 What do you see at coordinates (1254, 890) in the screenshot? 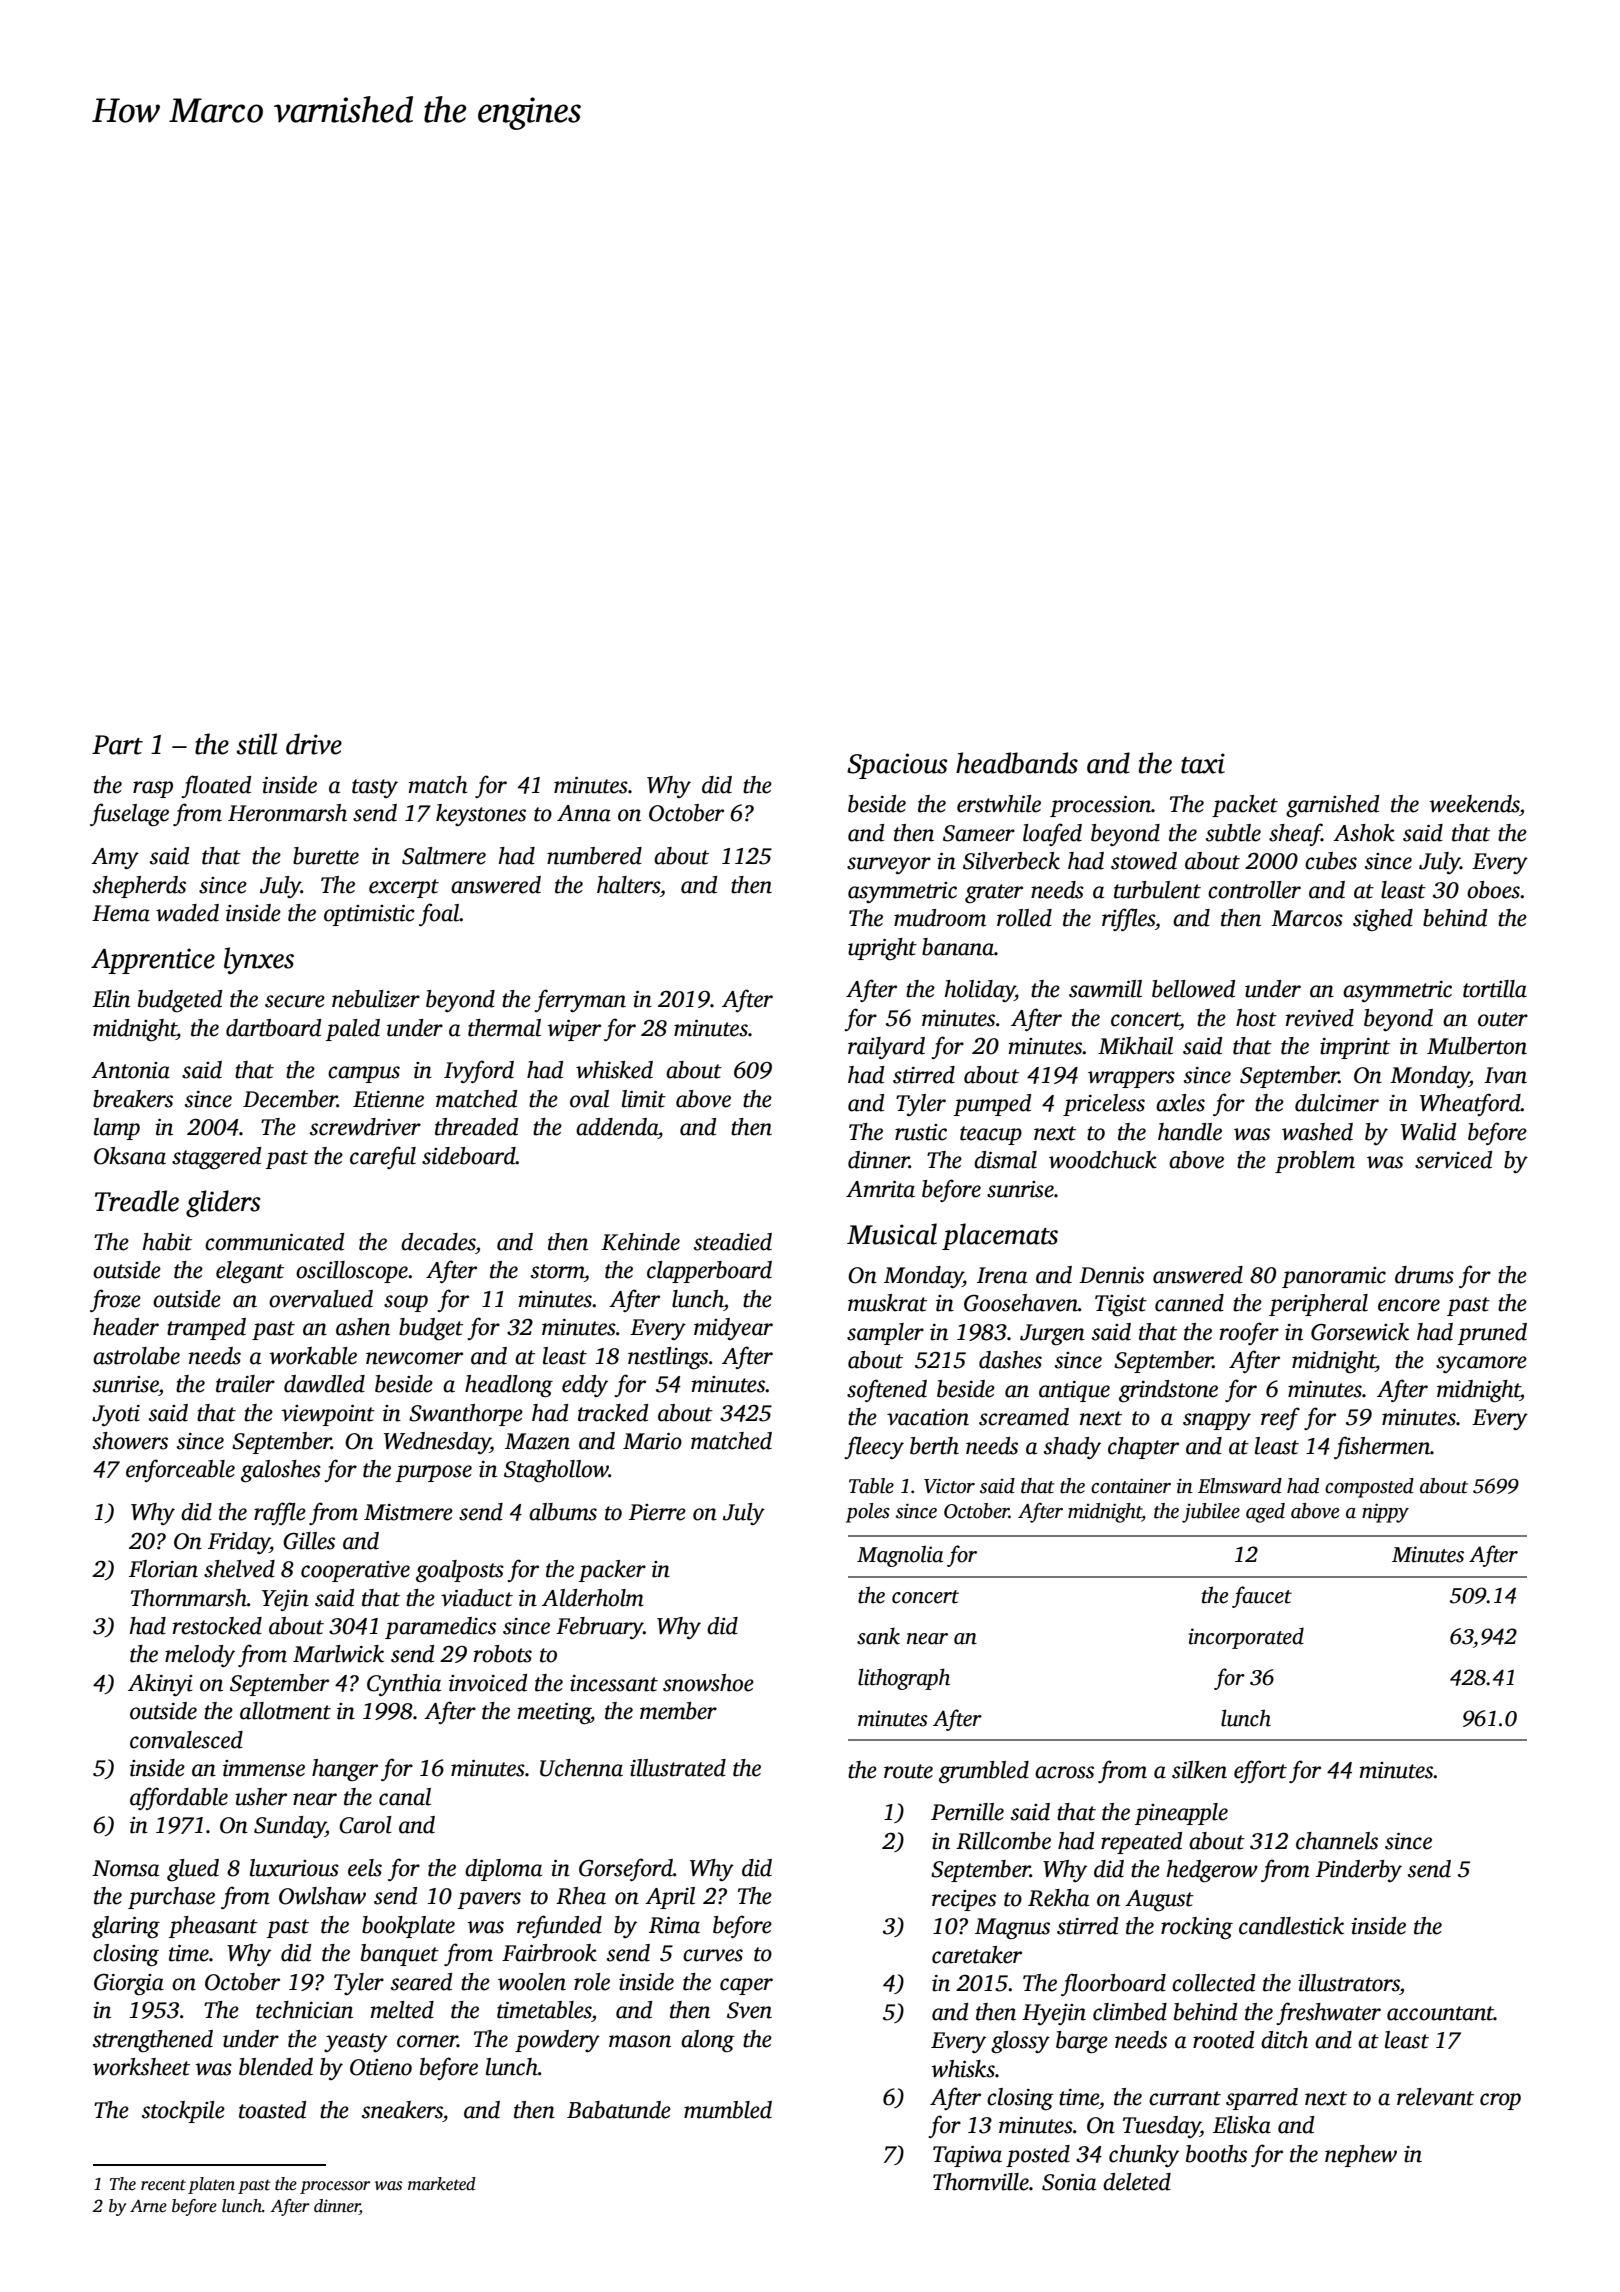
I see `controller` at bounding box center [1254, 890].
